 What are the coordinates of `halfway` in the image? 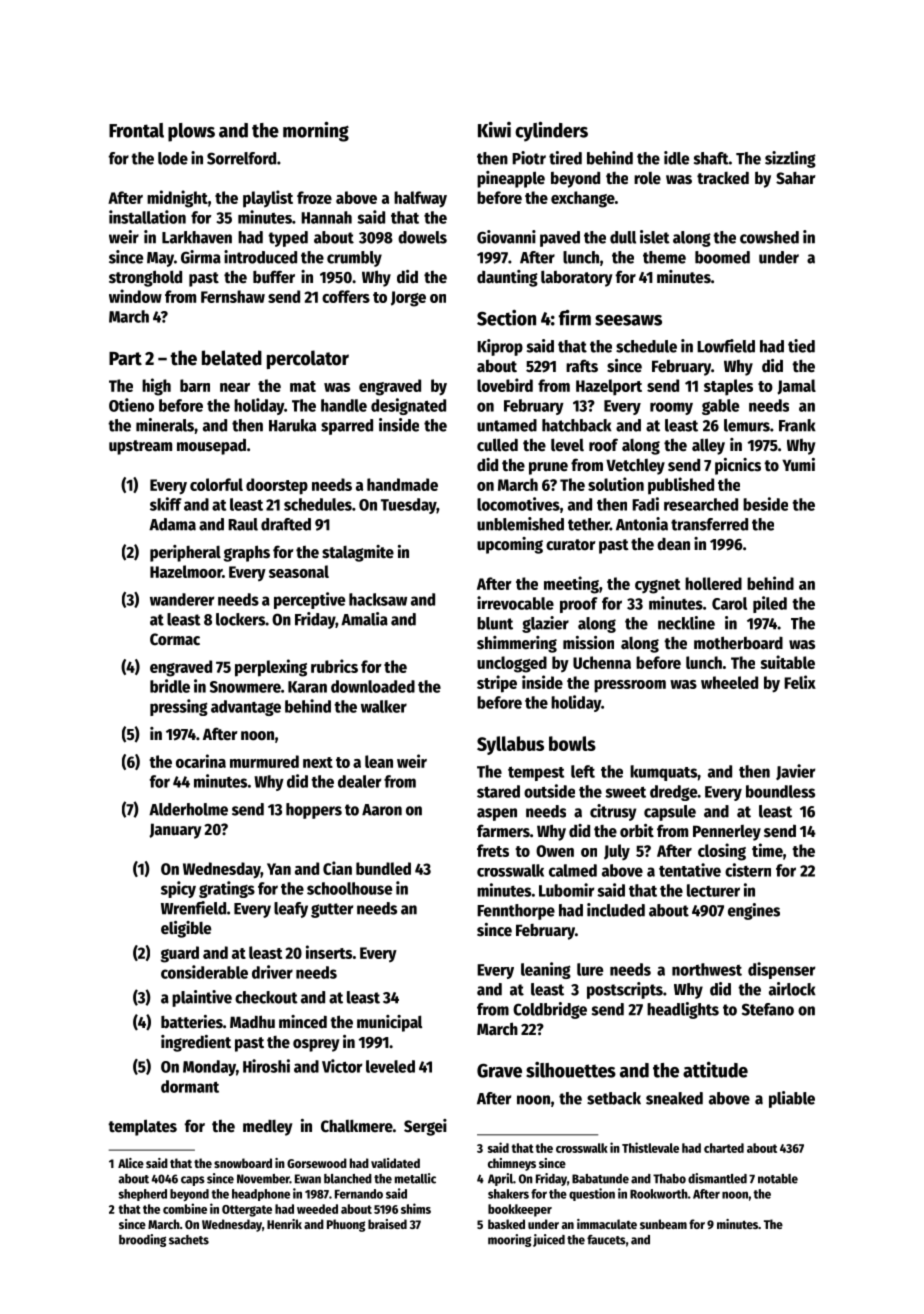 It's located at (420, 199).
